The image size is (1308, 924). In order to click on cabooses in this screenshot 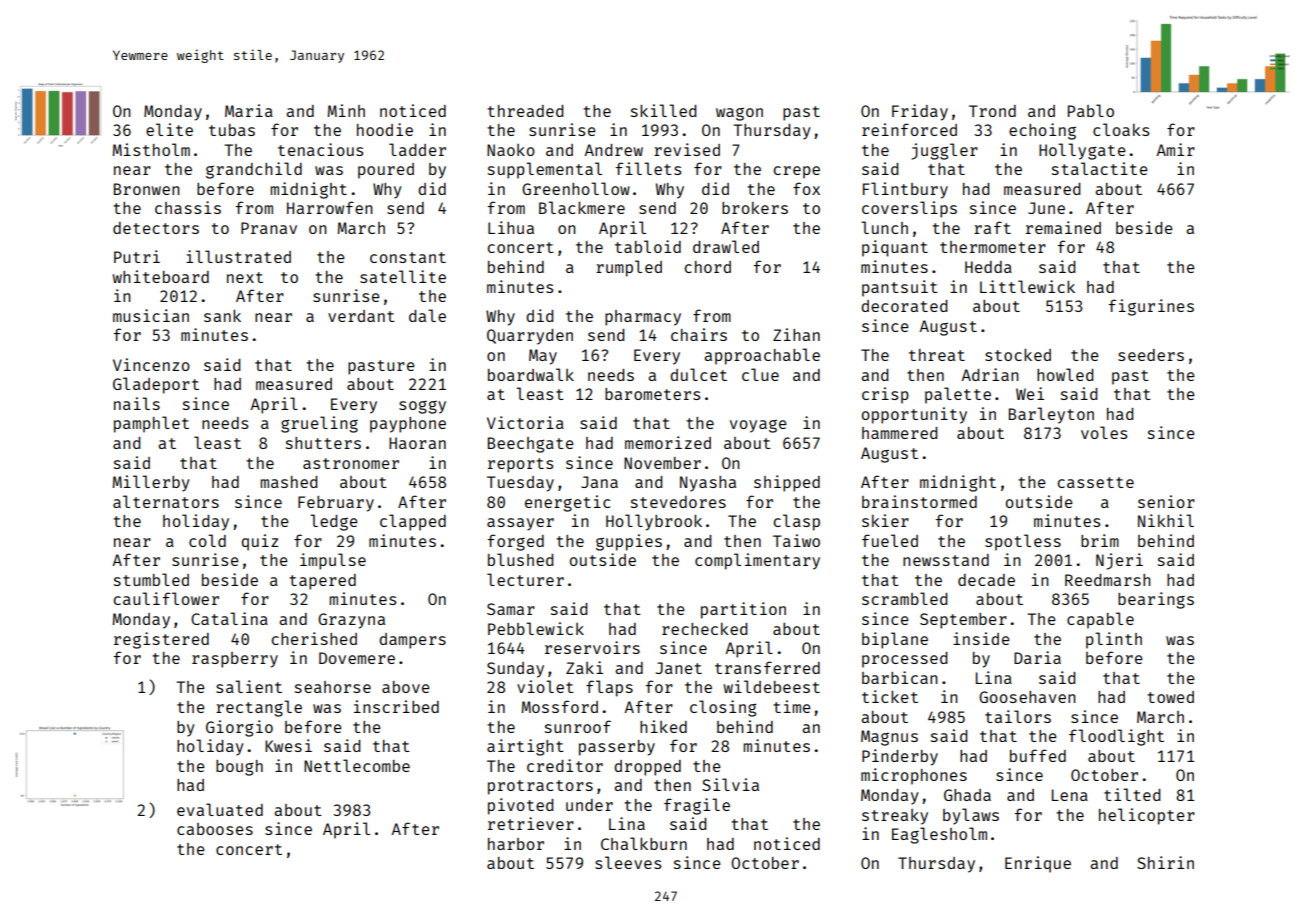, I will do `click(215, 829)`.
